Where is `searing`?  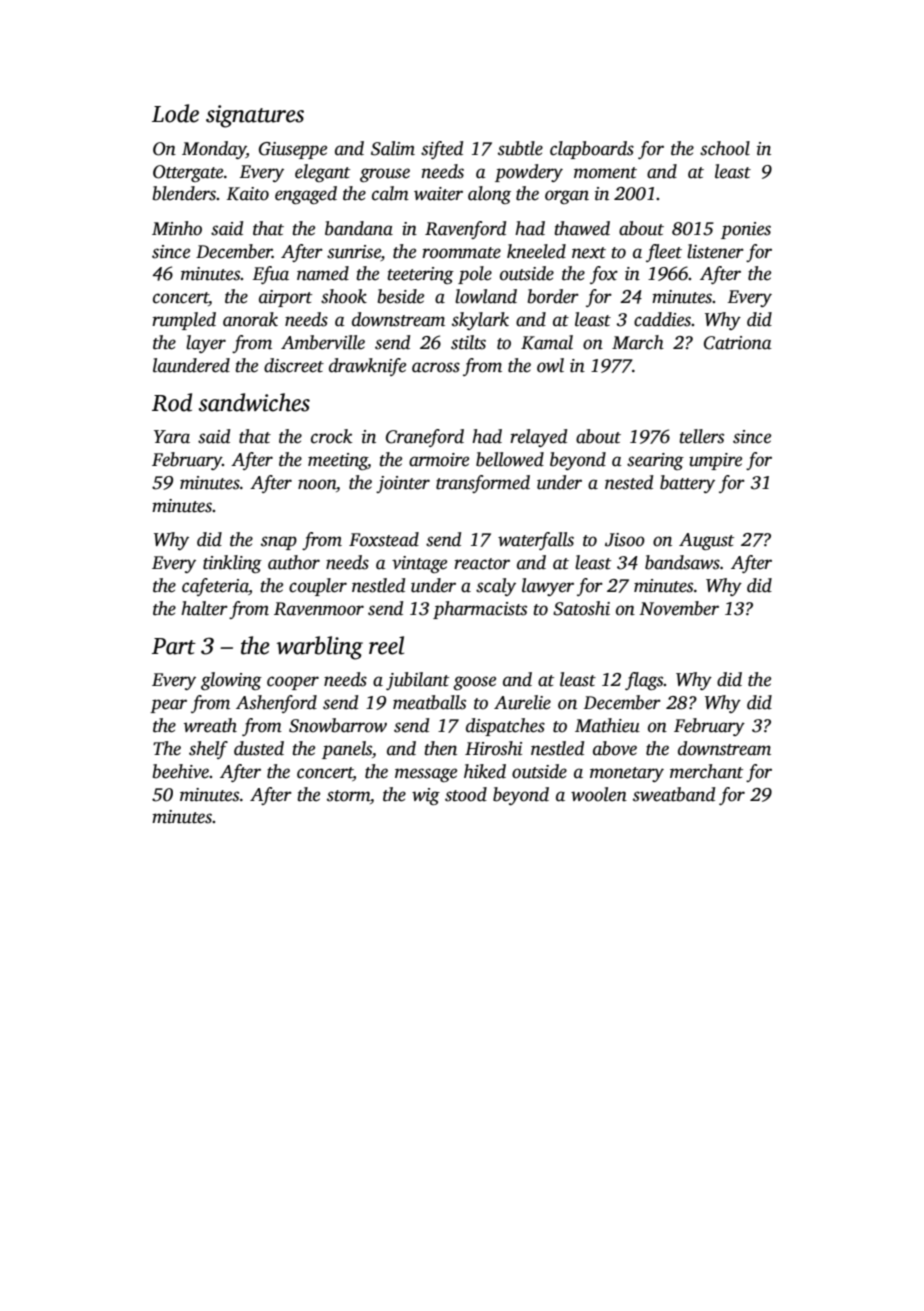
searing is located at coordinates (655, 461).
